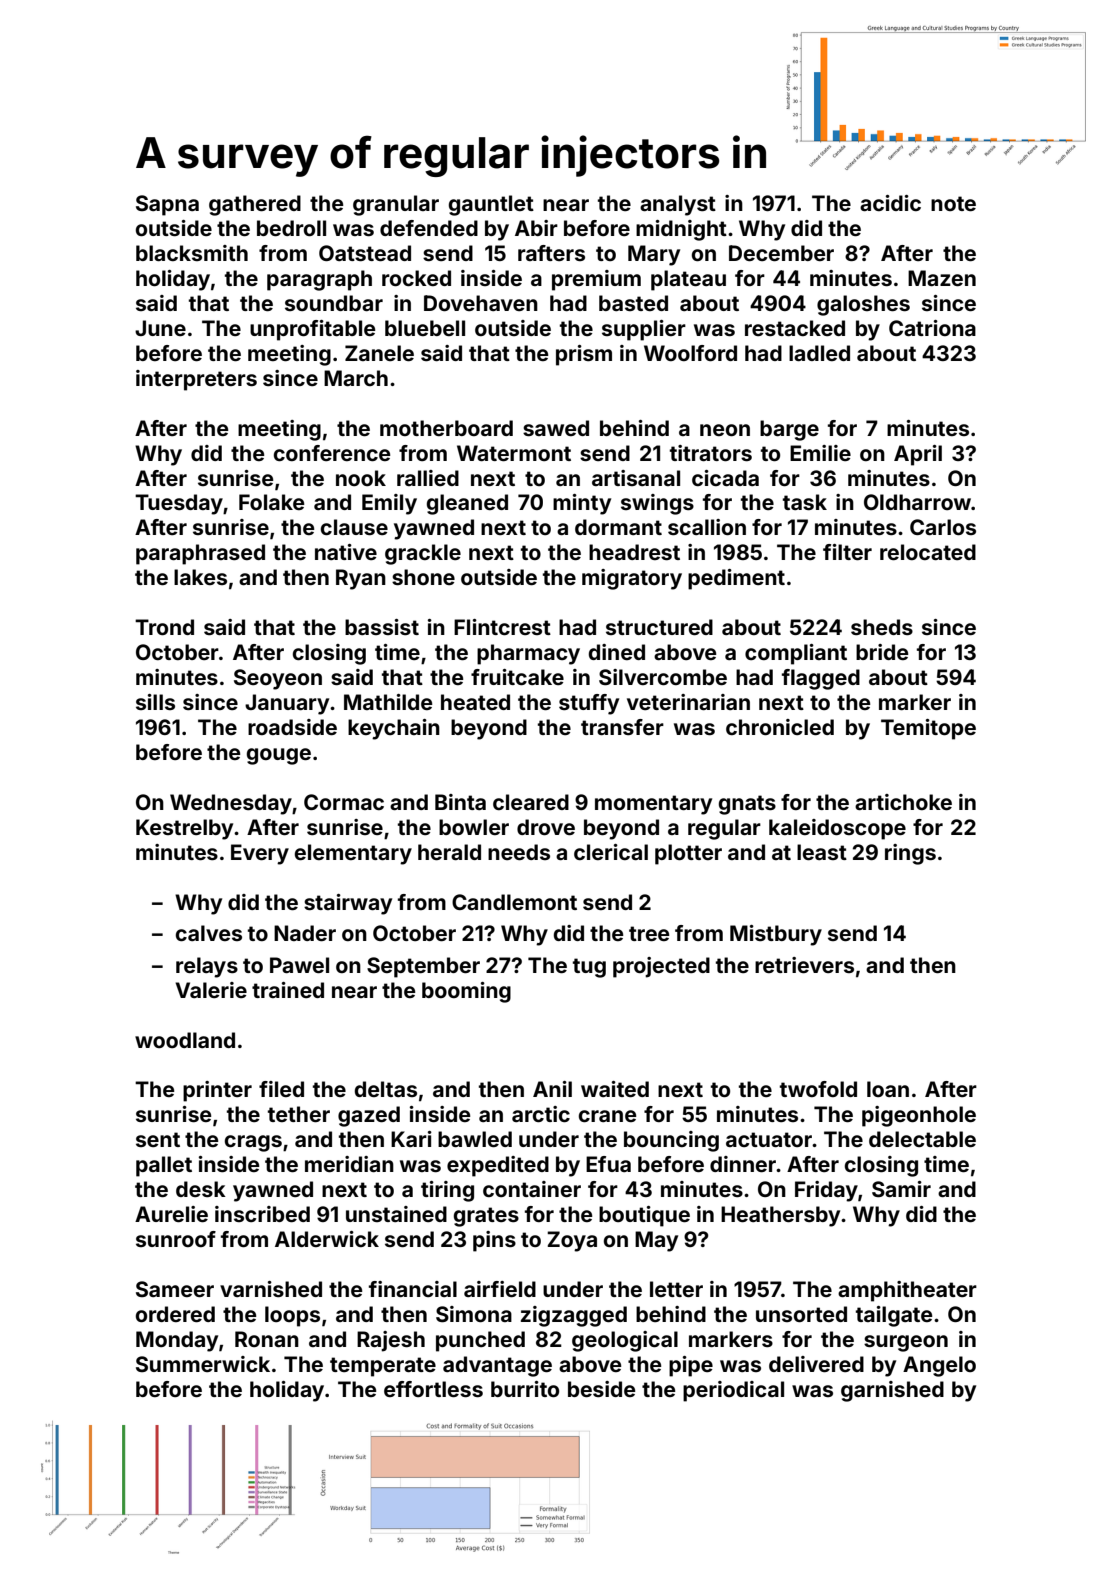 This screenshot has width=1112, height=1579. I want to click on granular, so click(396, 205).
